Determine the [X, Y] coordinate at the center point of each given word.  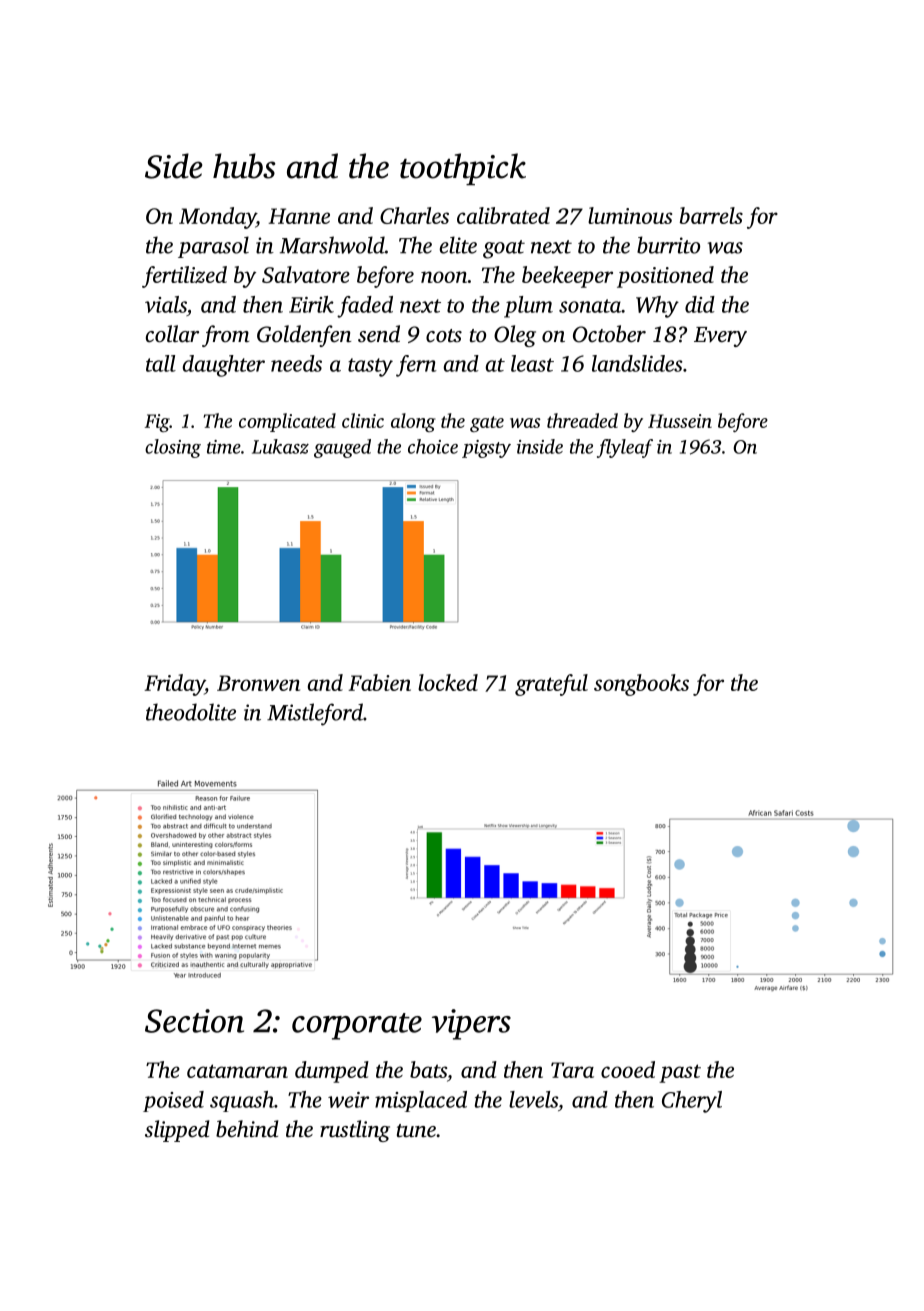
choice [433, 446]
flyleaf [625, 448]
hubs [244, 166]
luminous [630, 215]
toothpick [463, 169]
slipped [177, 1131]
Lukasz [280, 446]
